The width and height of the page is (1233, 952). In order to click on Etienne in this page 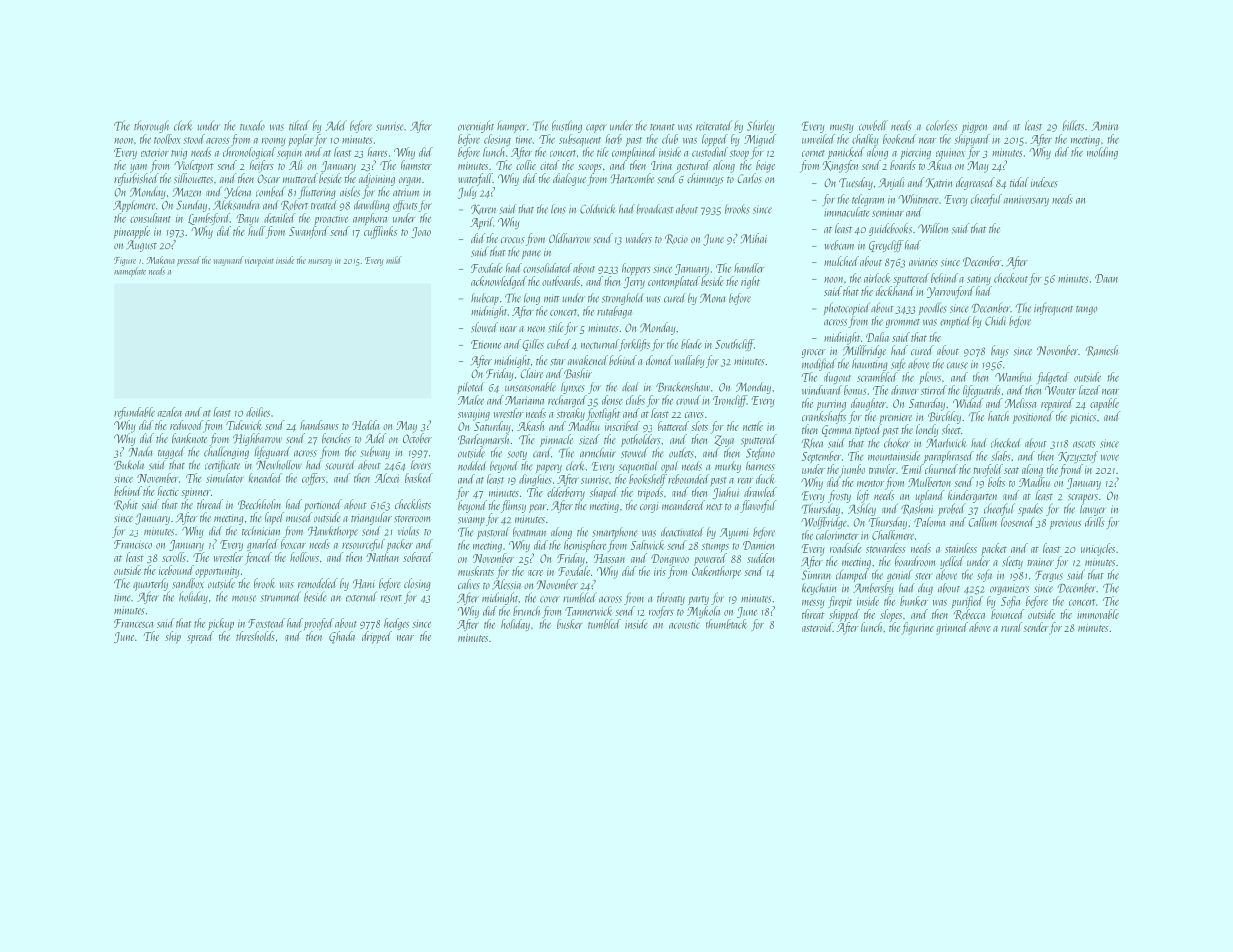, I will do `click(486, 344)`.
